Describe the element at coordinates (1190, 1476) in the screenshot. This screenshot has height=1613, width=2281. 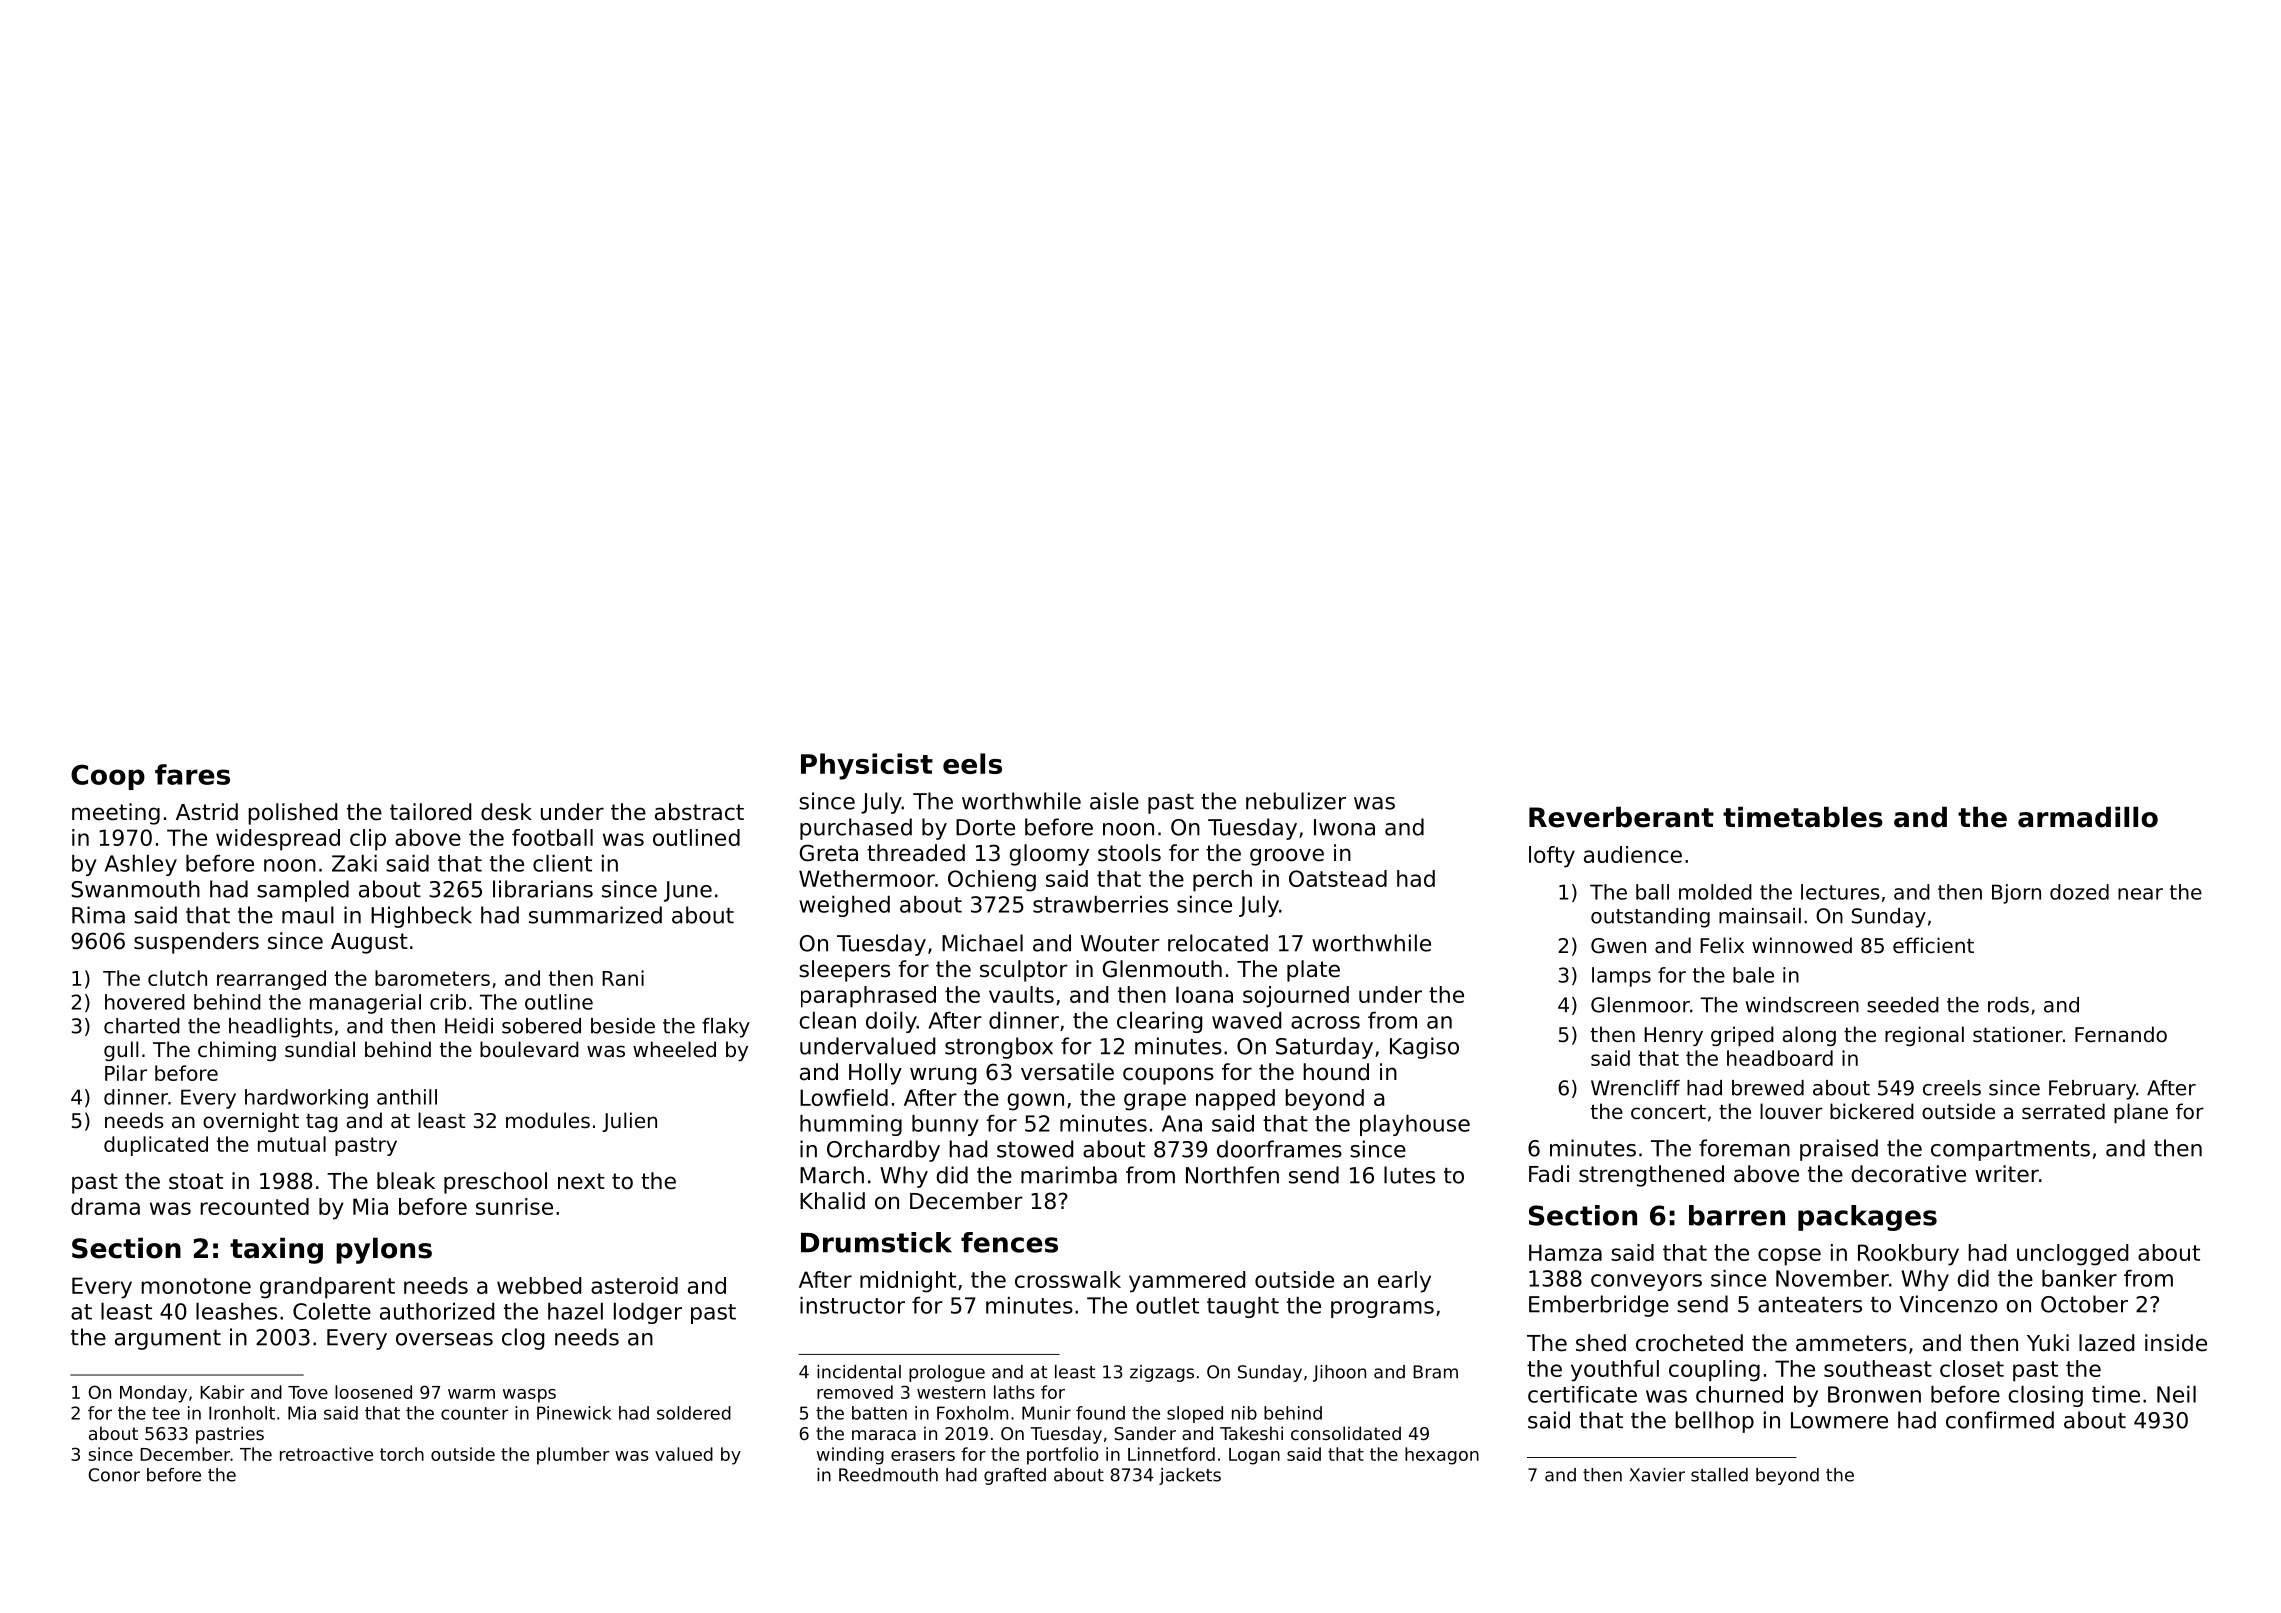
I see `jackets` at that location.
